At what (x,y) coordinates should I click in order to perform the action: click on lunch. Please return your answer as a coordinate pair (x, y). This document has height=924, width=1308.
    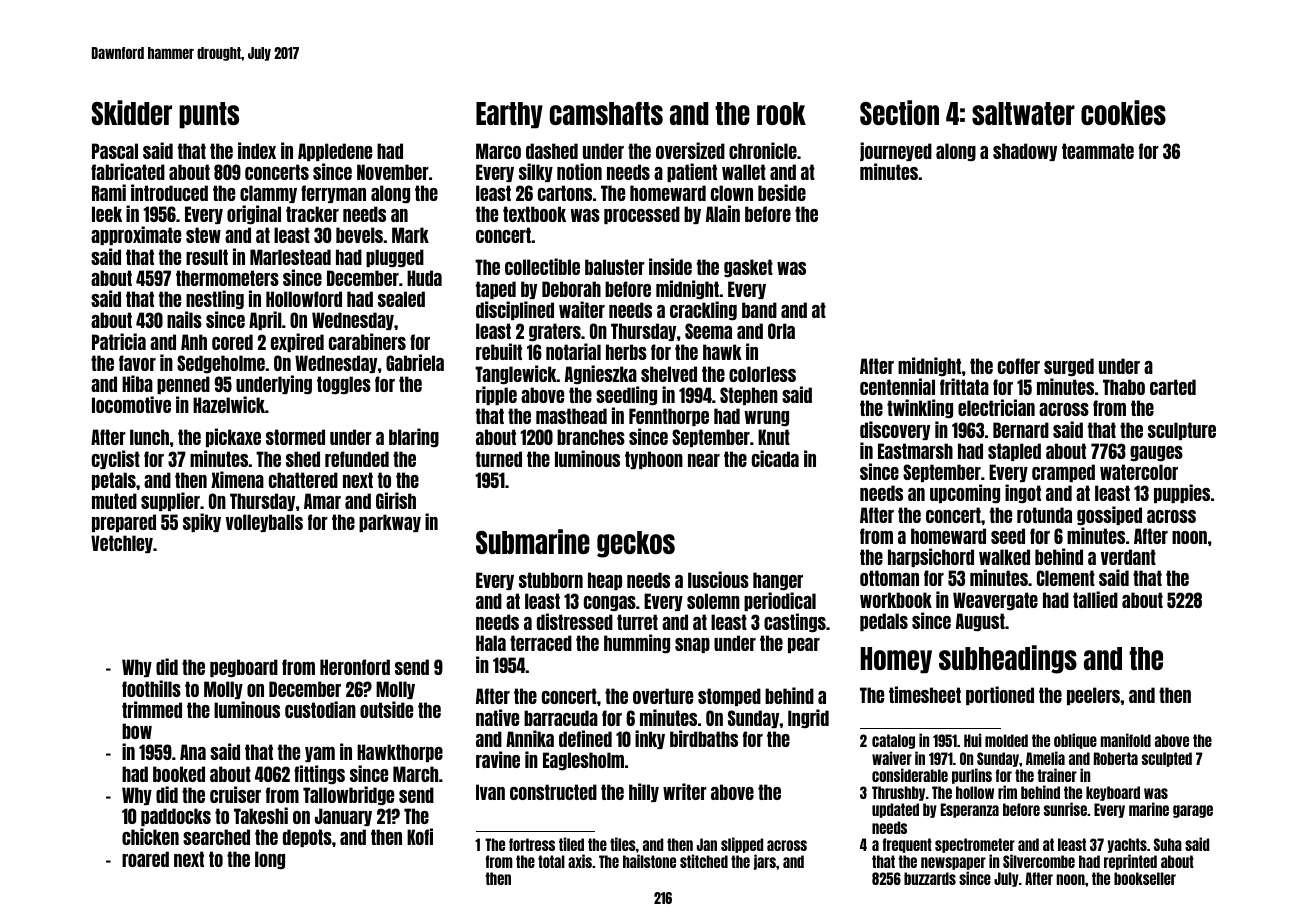
    Looking at the image, I should click on (149, 437).
